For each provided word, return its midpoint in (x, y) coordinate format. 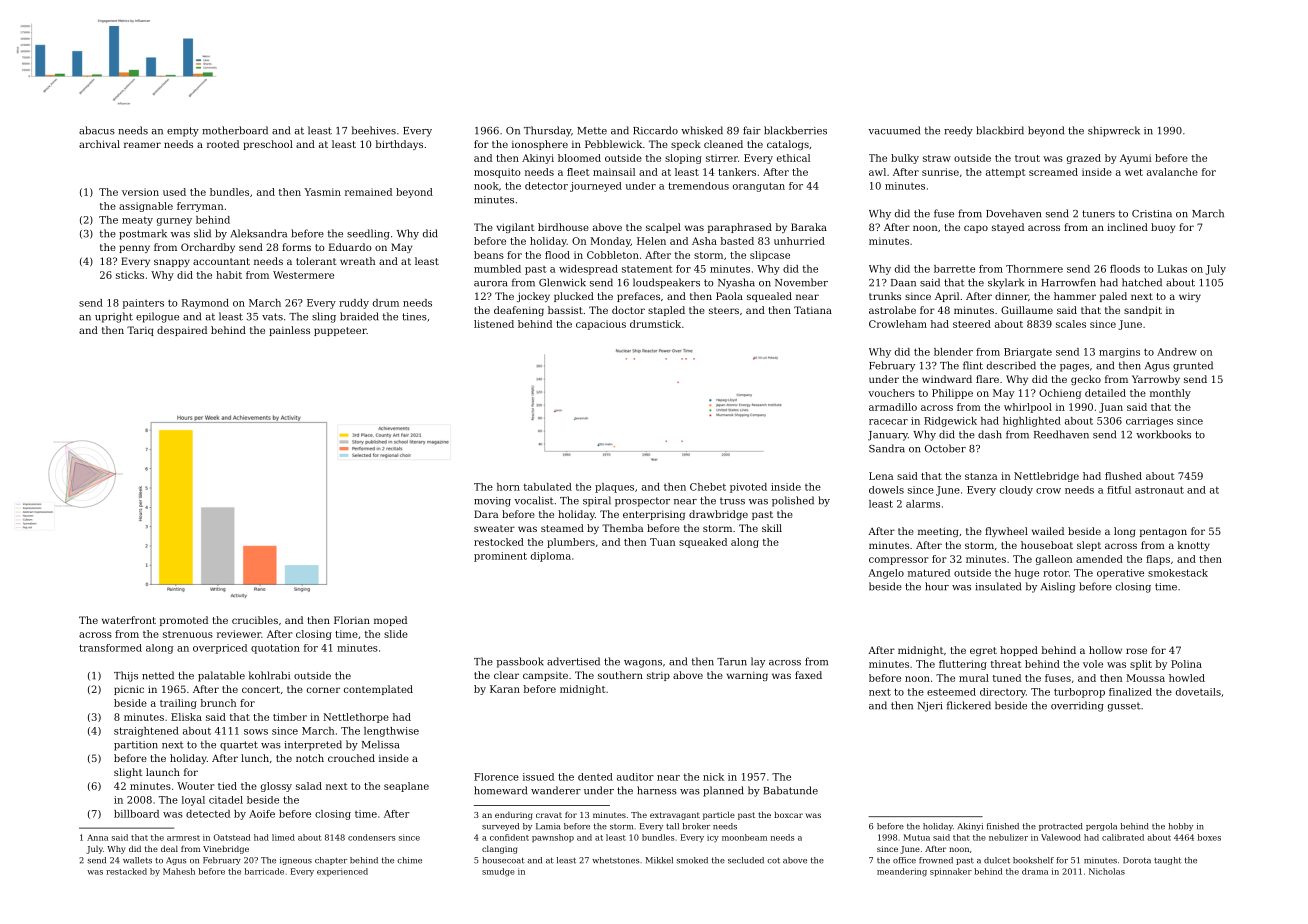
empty (183, 132)
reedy (958, 131)
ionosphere (540, 145)
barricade (264, 871)
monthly (1170, 394)
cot (773, 861)
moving (492, 502)
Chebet (708, 487)
